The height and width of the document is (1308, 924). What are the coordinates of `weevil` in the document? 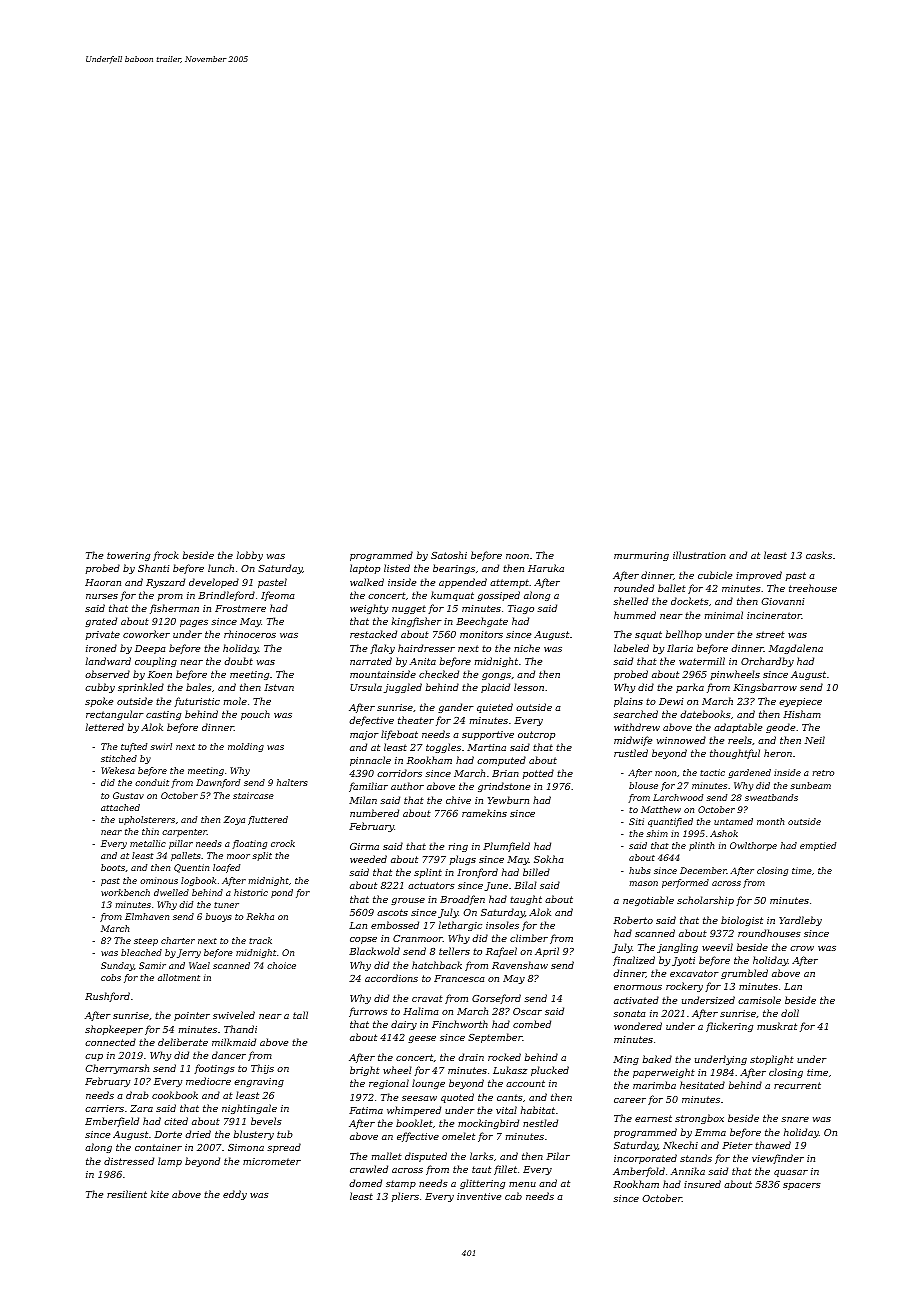 It's located at (717, 947).
